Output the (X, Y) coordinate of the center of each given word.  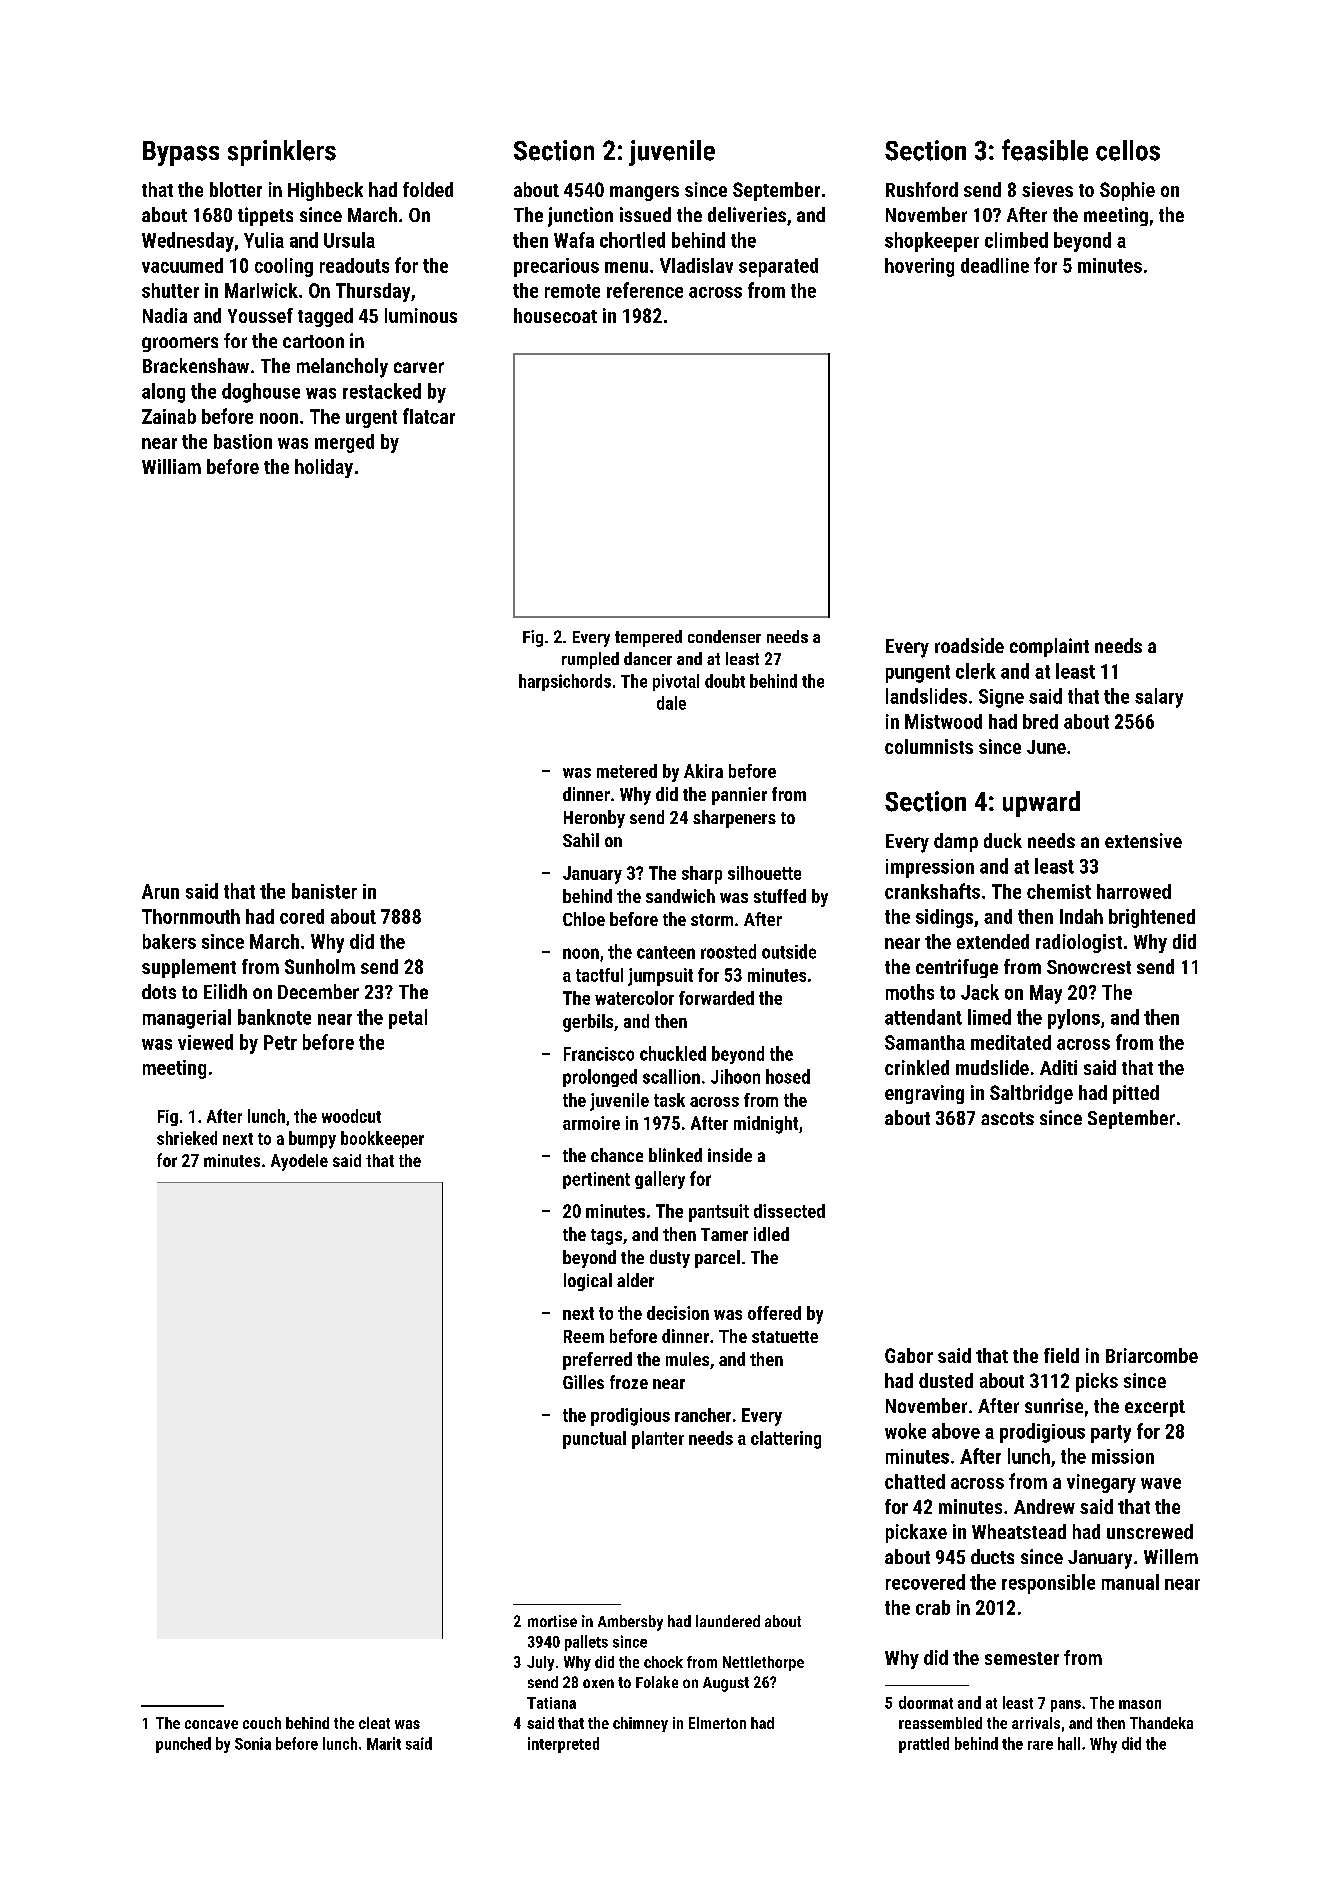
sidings (944, 918)
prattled (924, 1745)
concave (211, 1724)
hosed (788, 1076)
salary (1159, 698)
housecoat (555, 315)
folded (428, 189)
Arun (160, 891)
